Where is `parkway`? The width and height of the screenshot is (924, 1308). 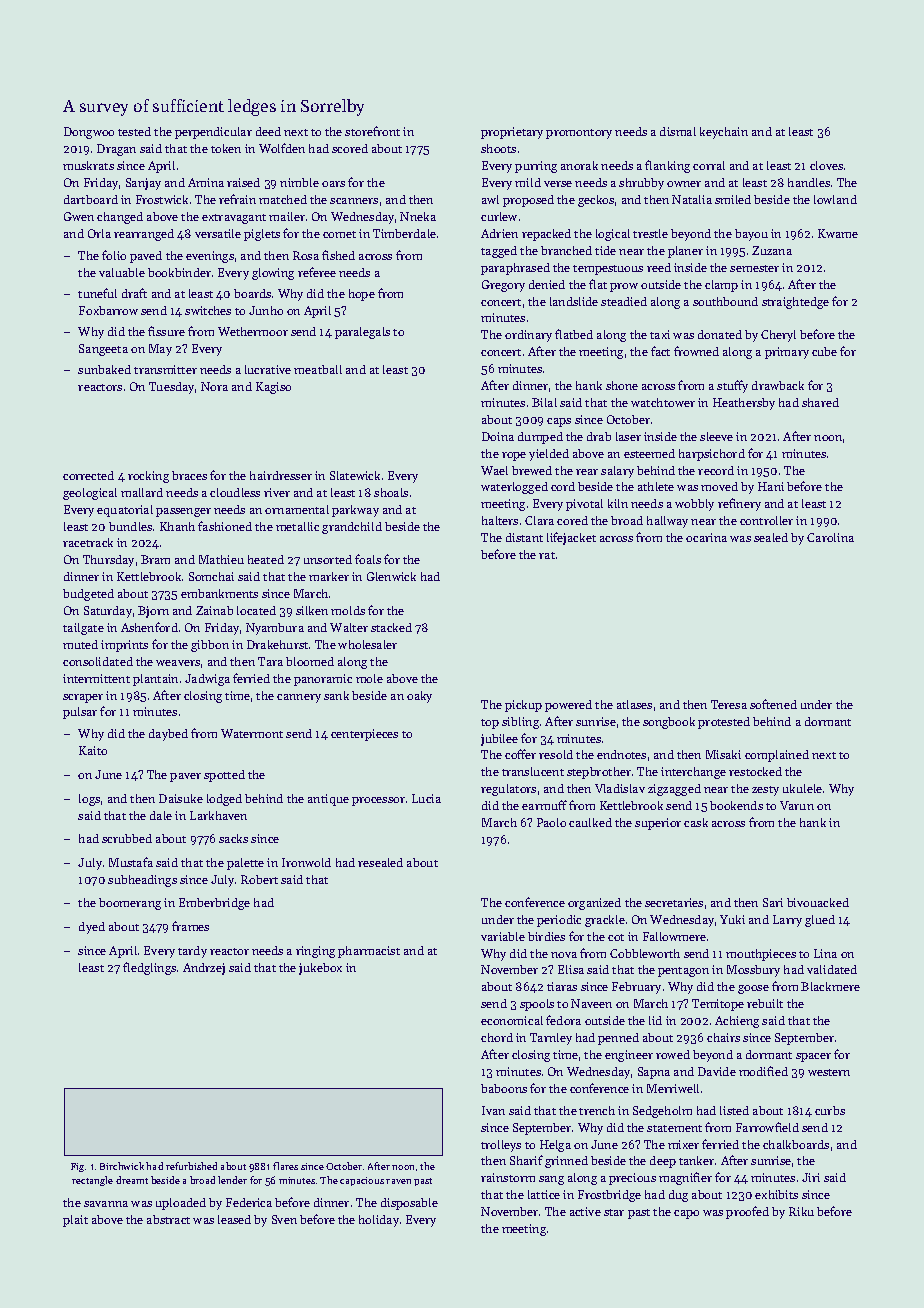
parkway is located at coordinates (355, 511).
